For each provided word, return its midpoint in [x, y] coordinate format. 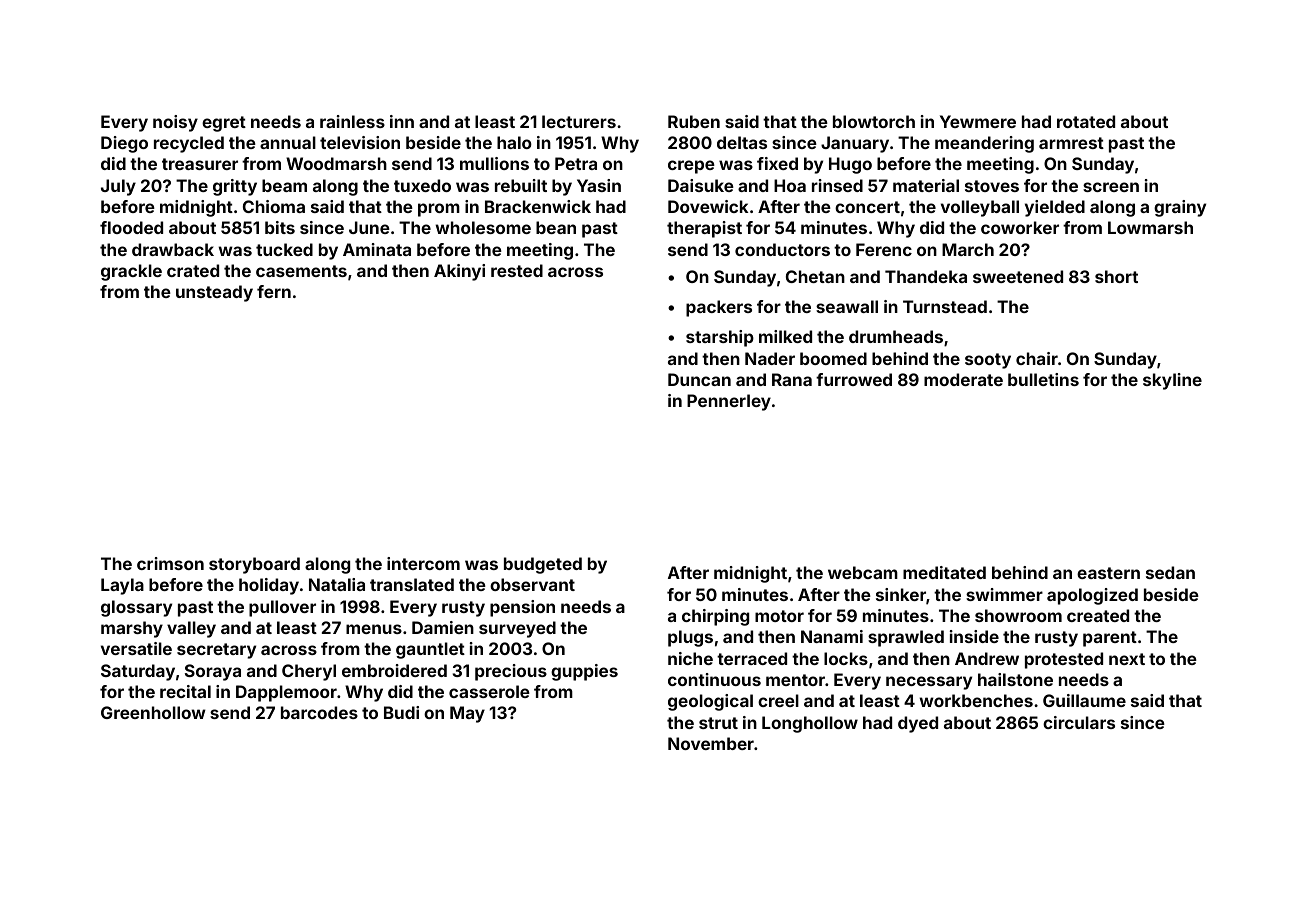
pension [522, 608]
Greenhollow [153, 712]
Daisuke [701, 185]
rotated [1086, 121]
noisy [175, 123]
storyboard [254, 565]
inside [974, 636]
